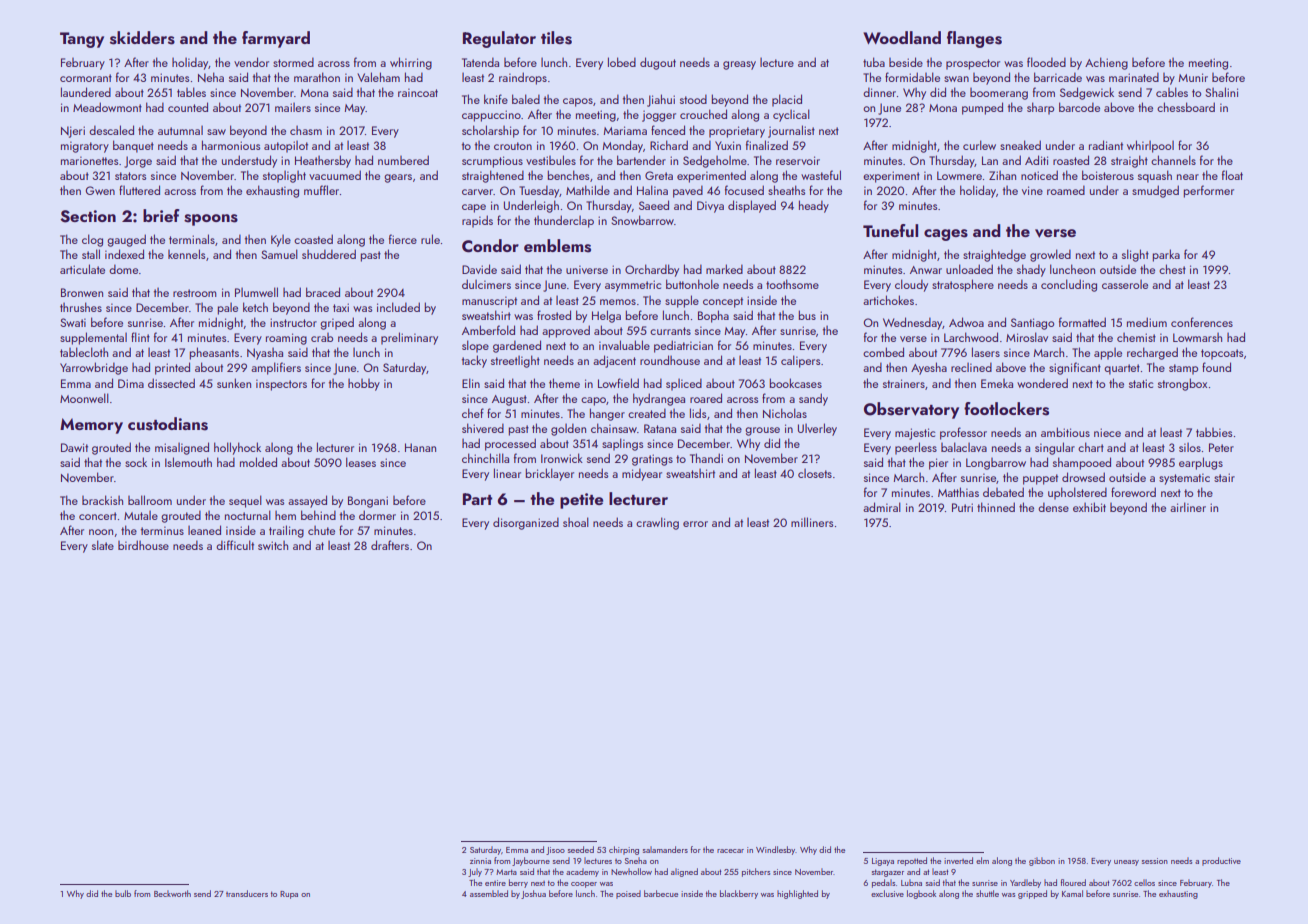 Image resolution: width=1308 pixels, height=924 pixels. What do you see at coordinates (668, 130) in the document?
I see `fenced` at bounding box center [668, 130].
